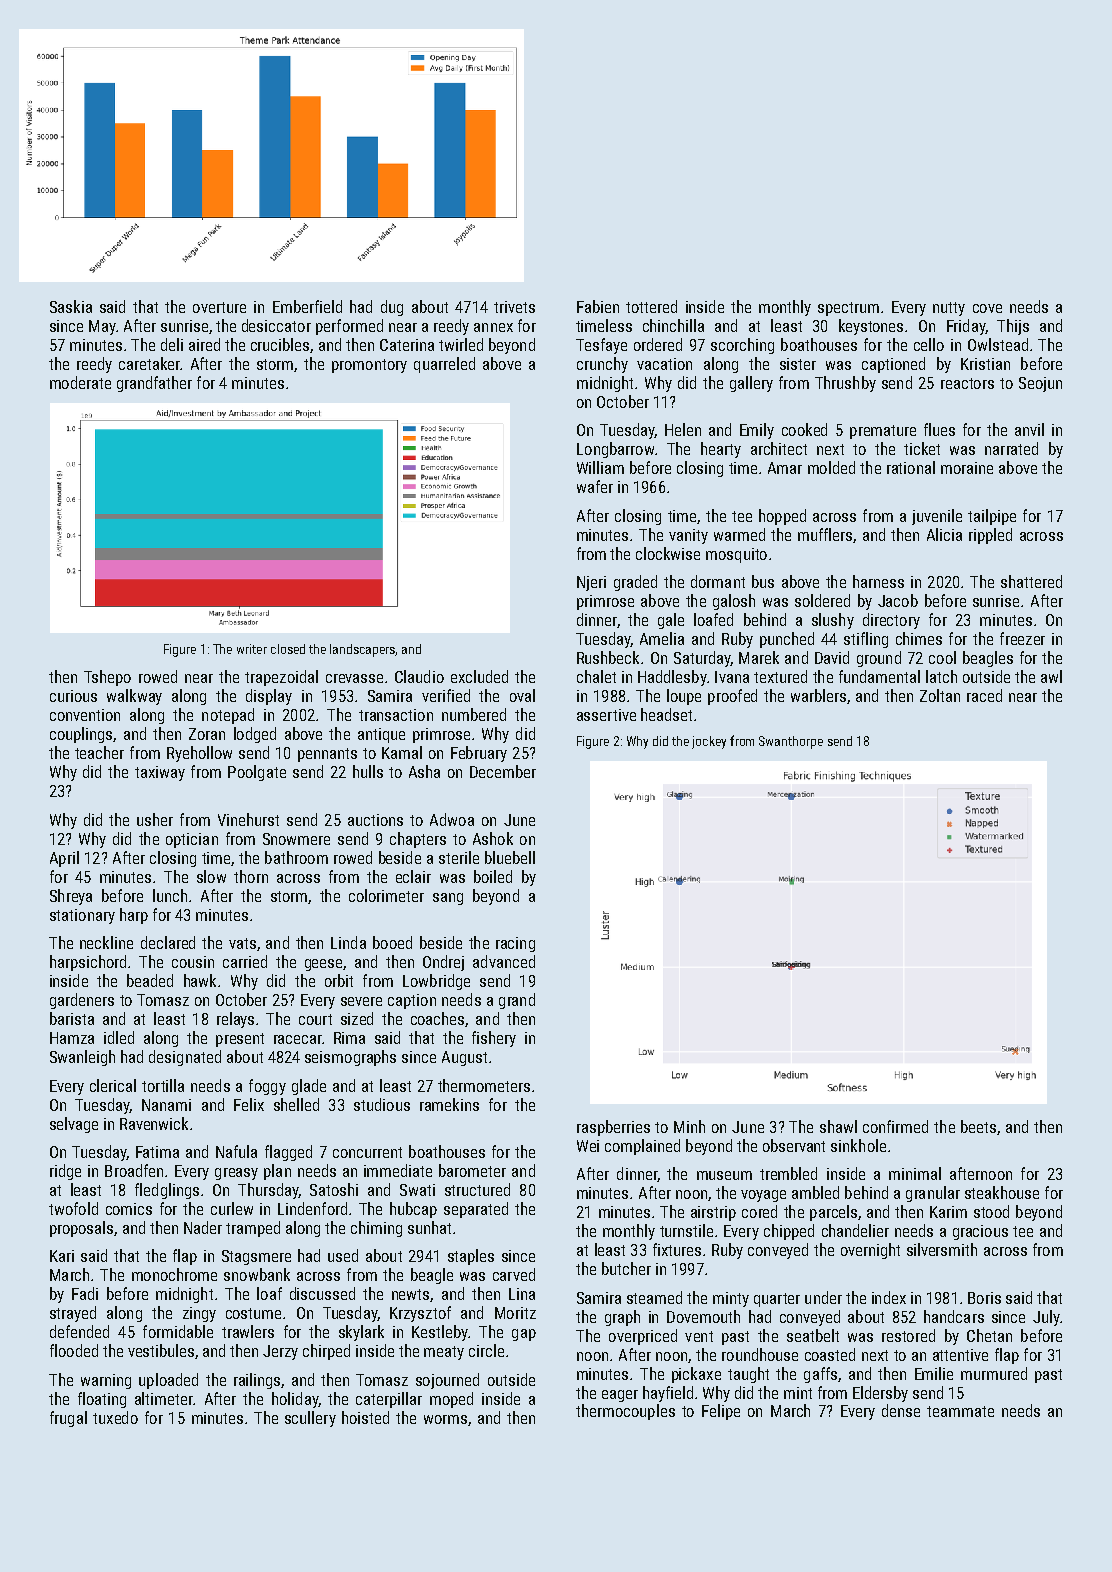 The height and width of the screenshot is (1572, 1112). What do you see at coordinates (978, 1126) in the screenshot?
I see `beets` at bounding box center [978, 1126].
